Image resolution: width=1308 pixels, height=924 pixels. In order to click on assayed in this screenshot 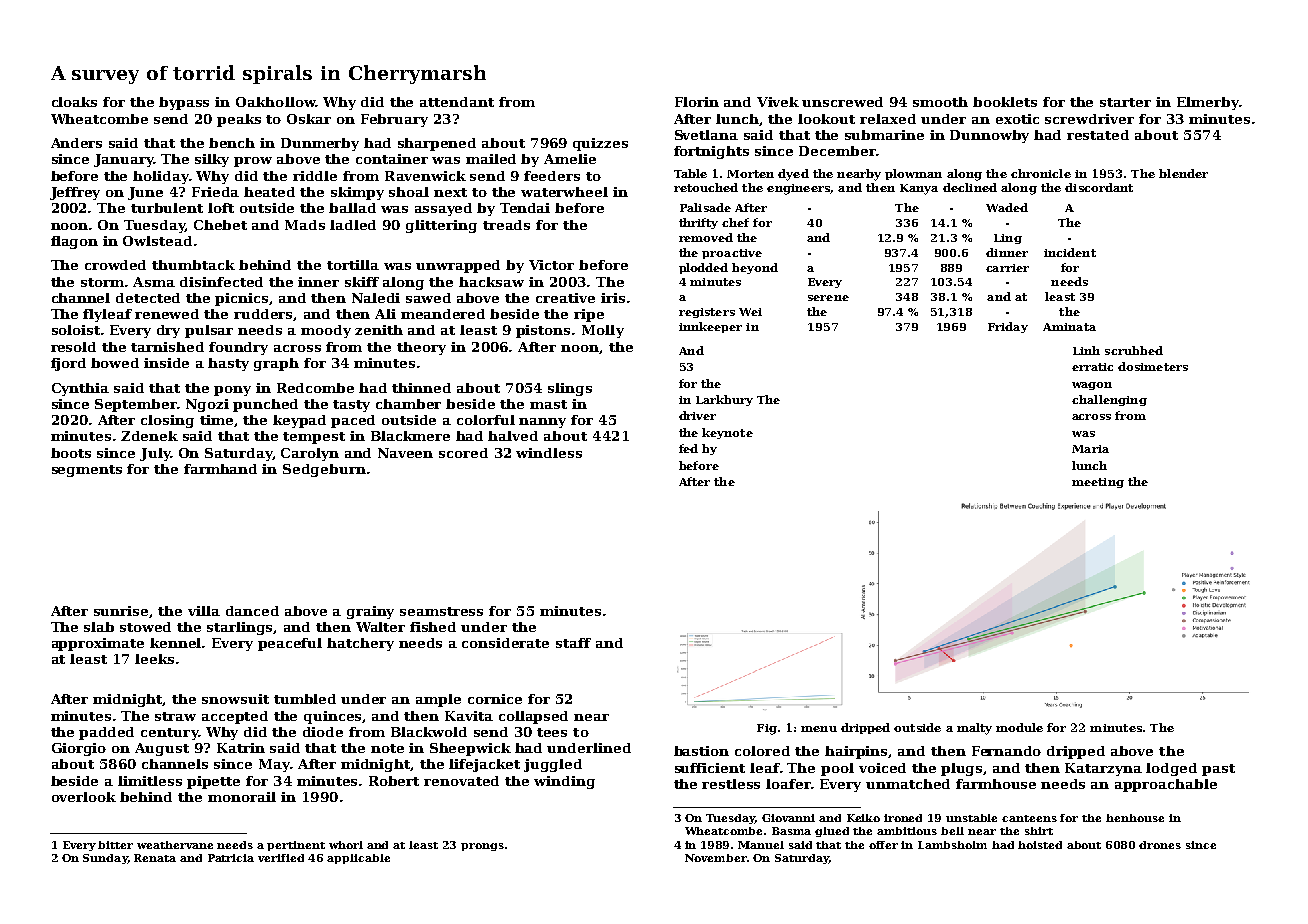, I will do `click(443, 209)`.
